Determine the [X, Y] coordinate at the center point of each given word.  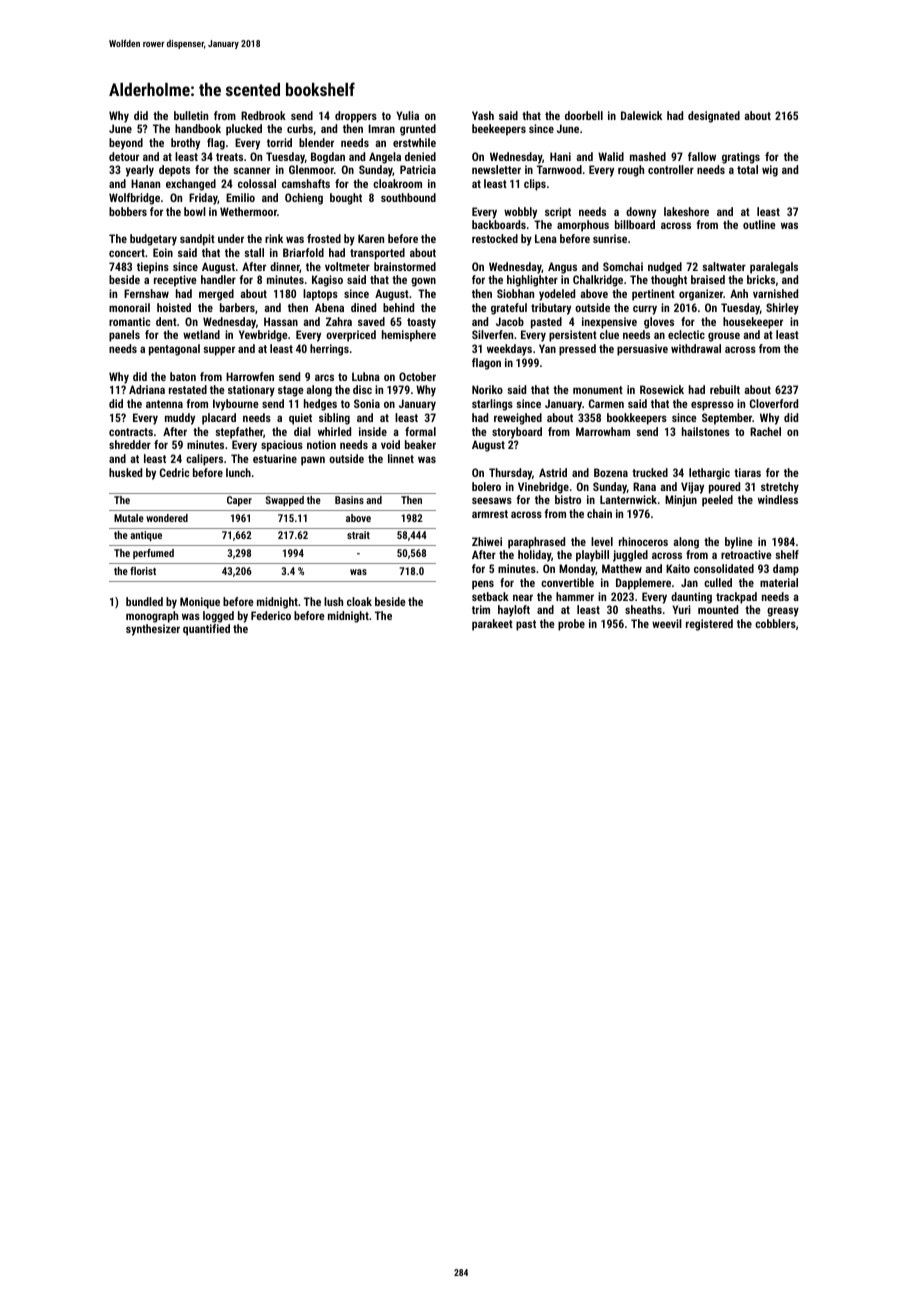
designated [714, 117]
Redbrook [263, 115]
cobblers [775, 623]
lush [333, 601]
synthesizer [153, 630]
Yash [483, 115]
